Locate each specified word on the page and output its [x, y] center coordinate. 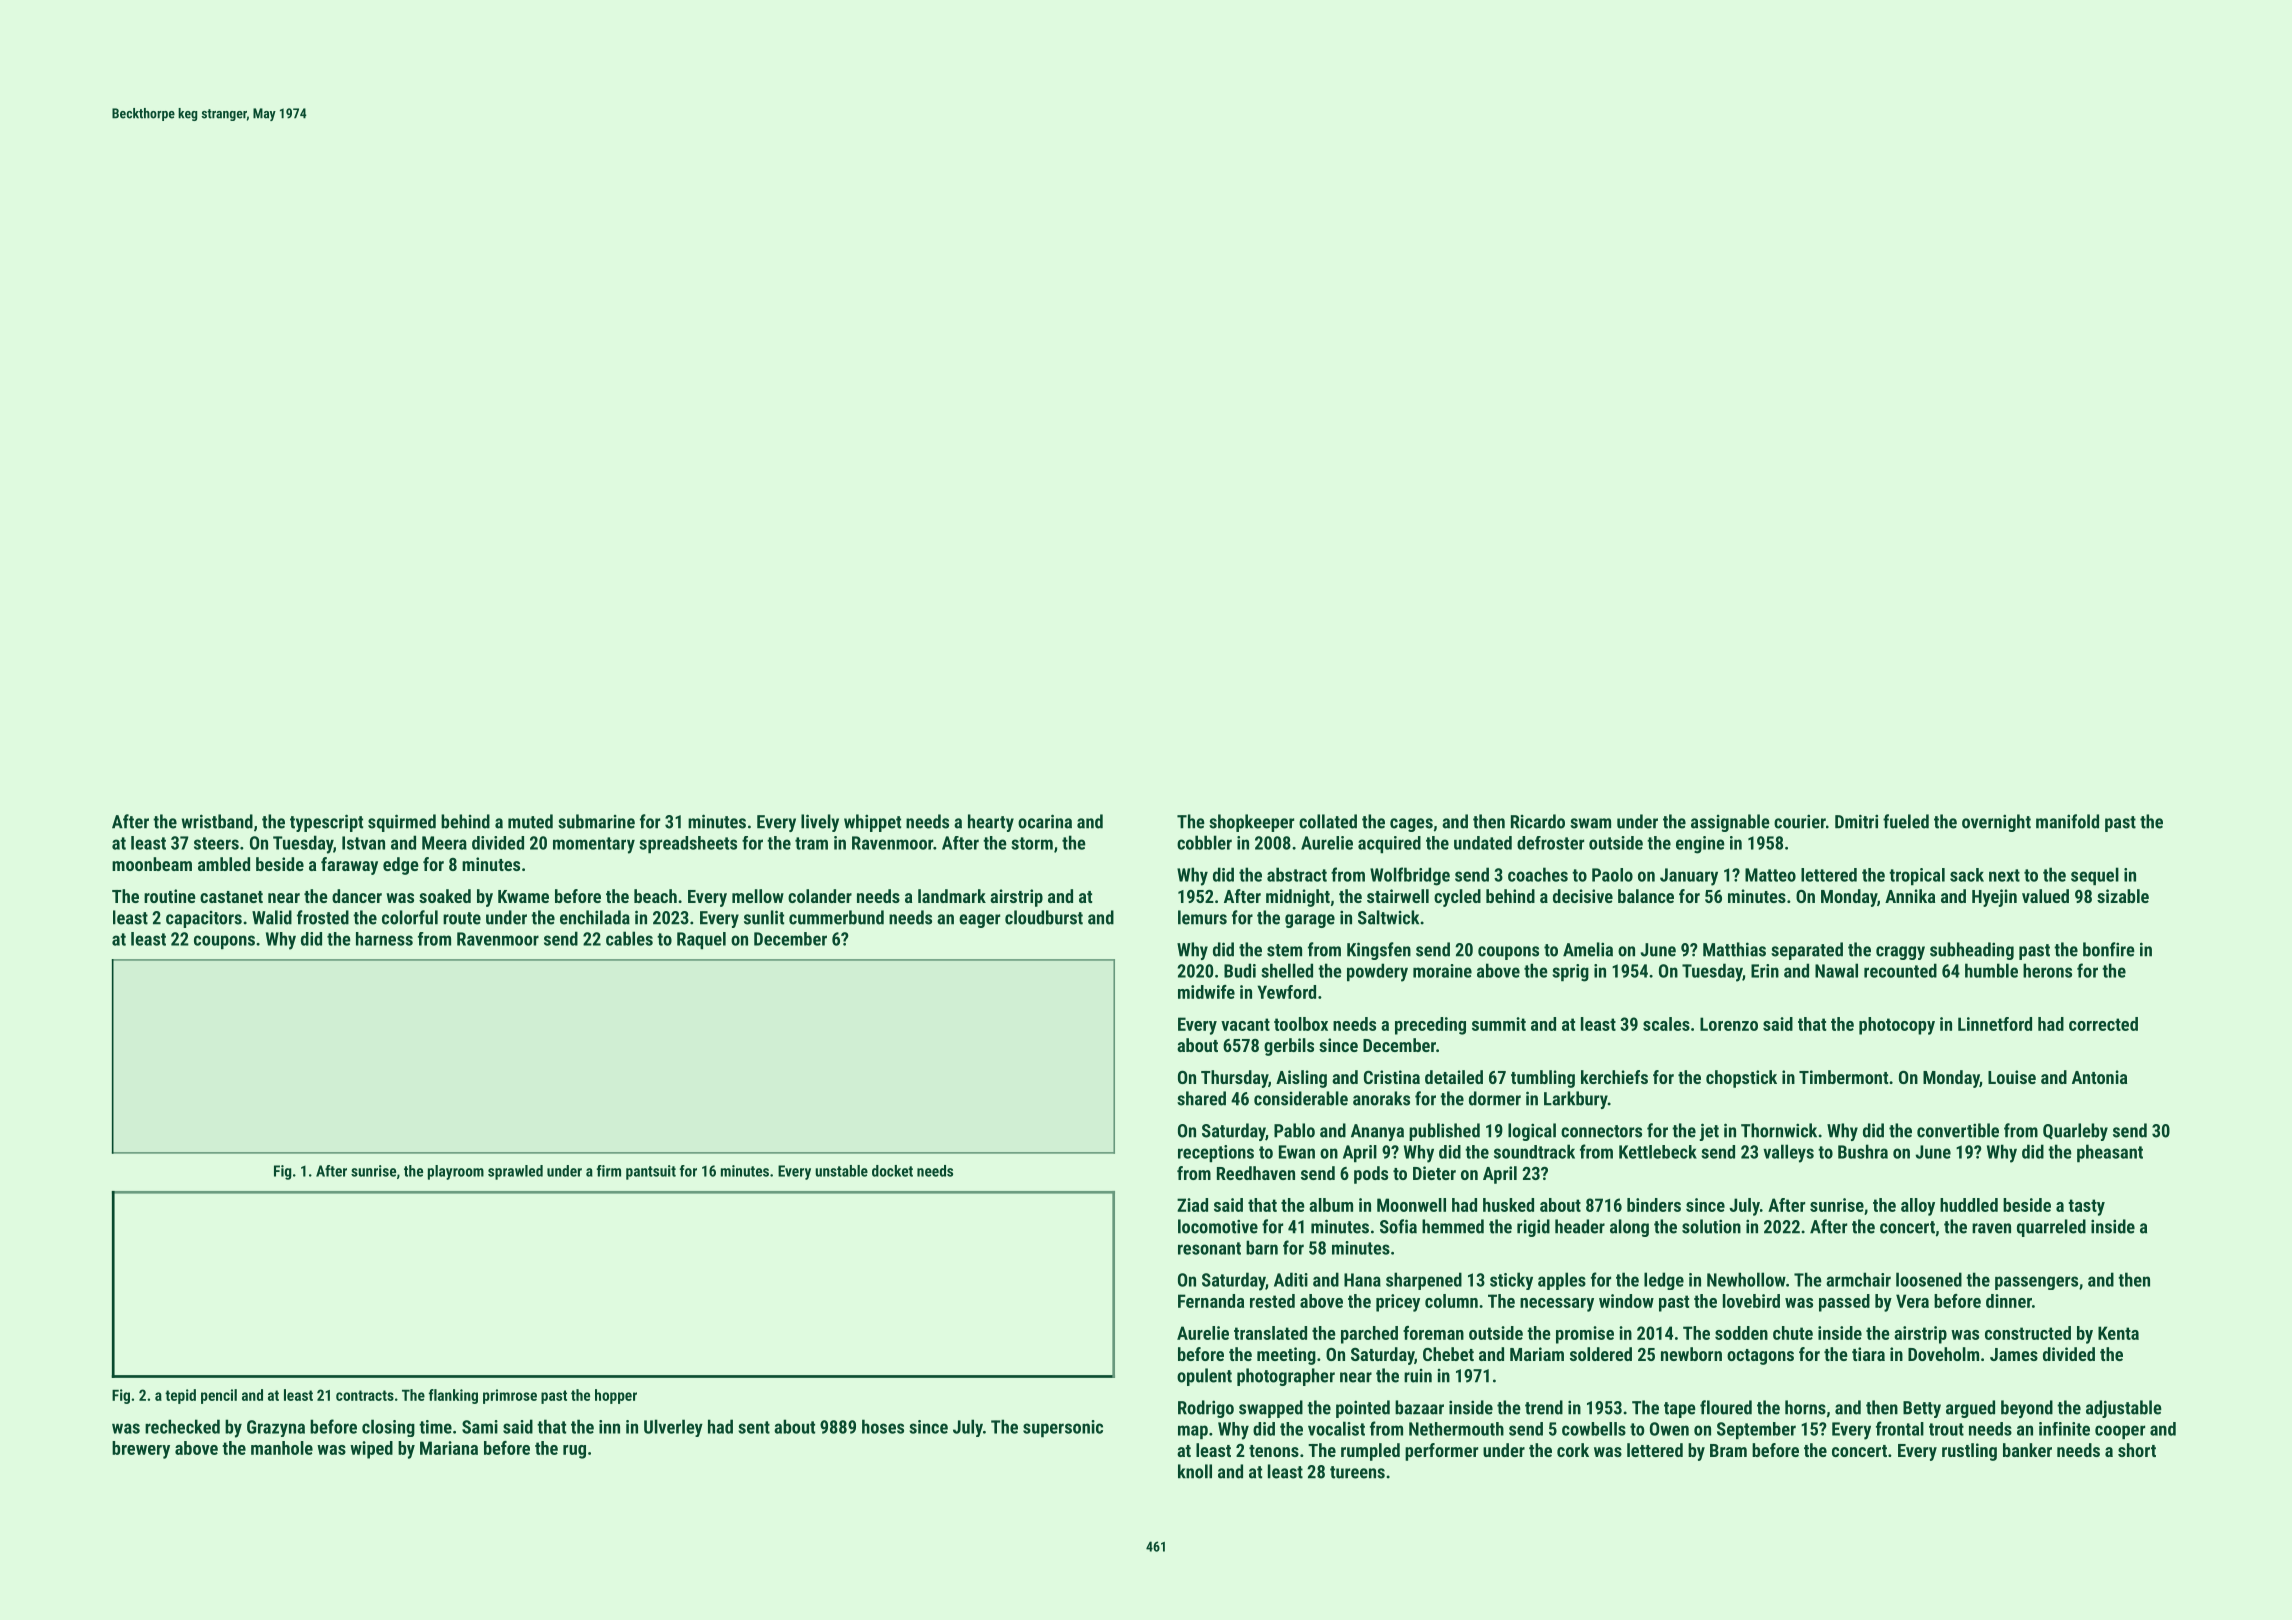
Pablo [1294, 1130]
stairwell [1398, 896]
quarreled [2051, 1228]
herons [2047, 970]
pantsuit [651, 1172]
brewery [141, 1450]
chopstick [1741, 1079]
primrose [510, 1396]
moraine [1442, 971]
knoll [1195, 1471]
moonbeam [152, 864]
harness [384, 939]
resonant [1209, 1248]
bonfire [2109, 949]
